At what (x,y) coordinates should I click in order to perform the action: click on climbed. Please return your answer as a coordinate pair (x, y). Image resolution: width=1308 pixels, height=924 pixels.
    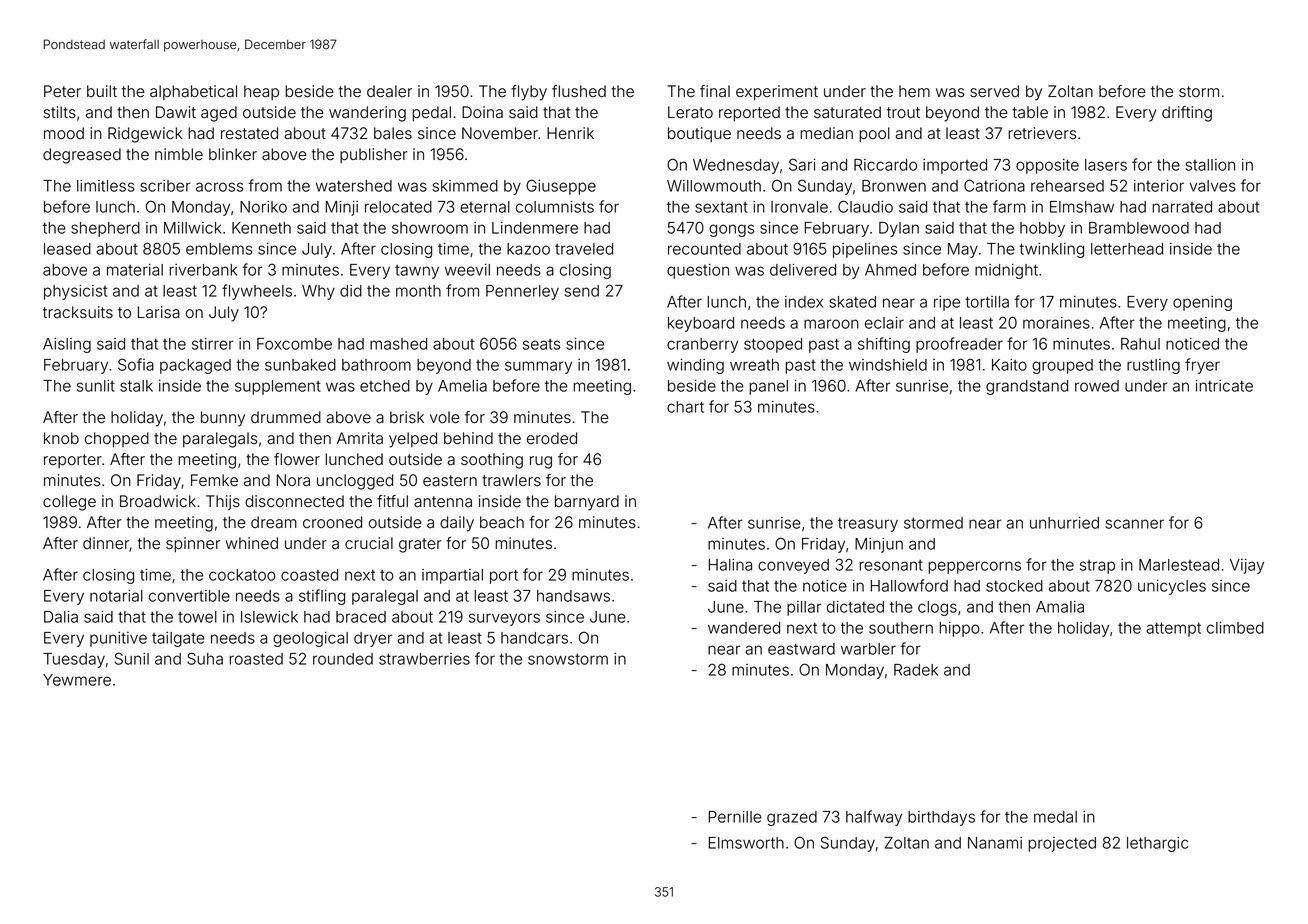
    Looking at the image, I should click on (1235, 628).
